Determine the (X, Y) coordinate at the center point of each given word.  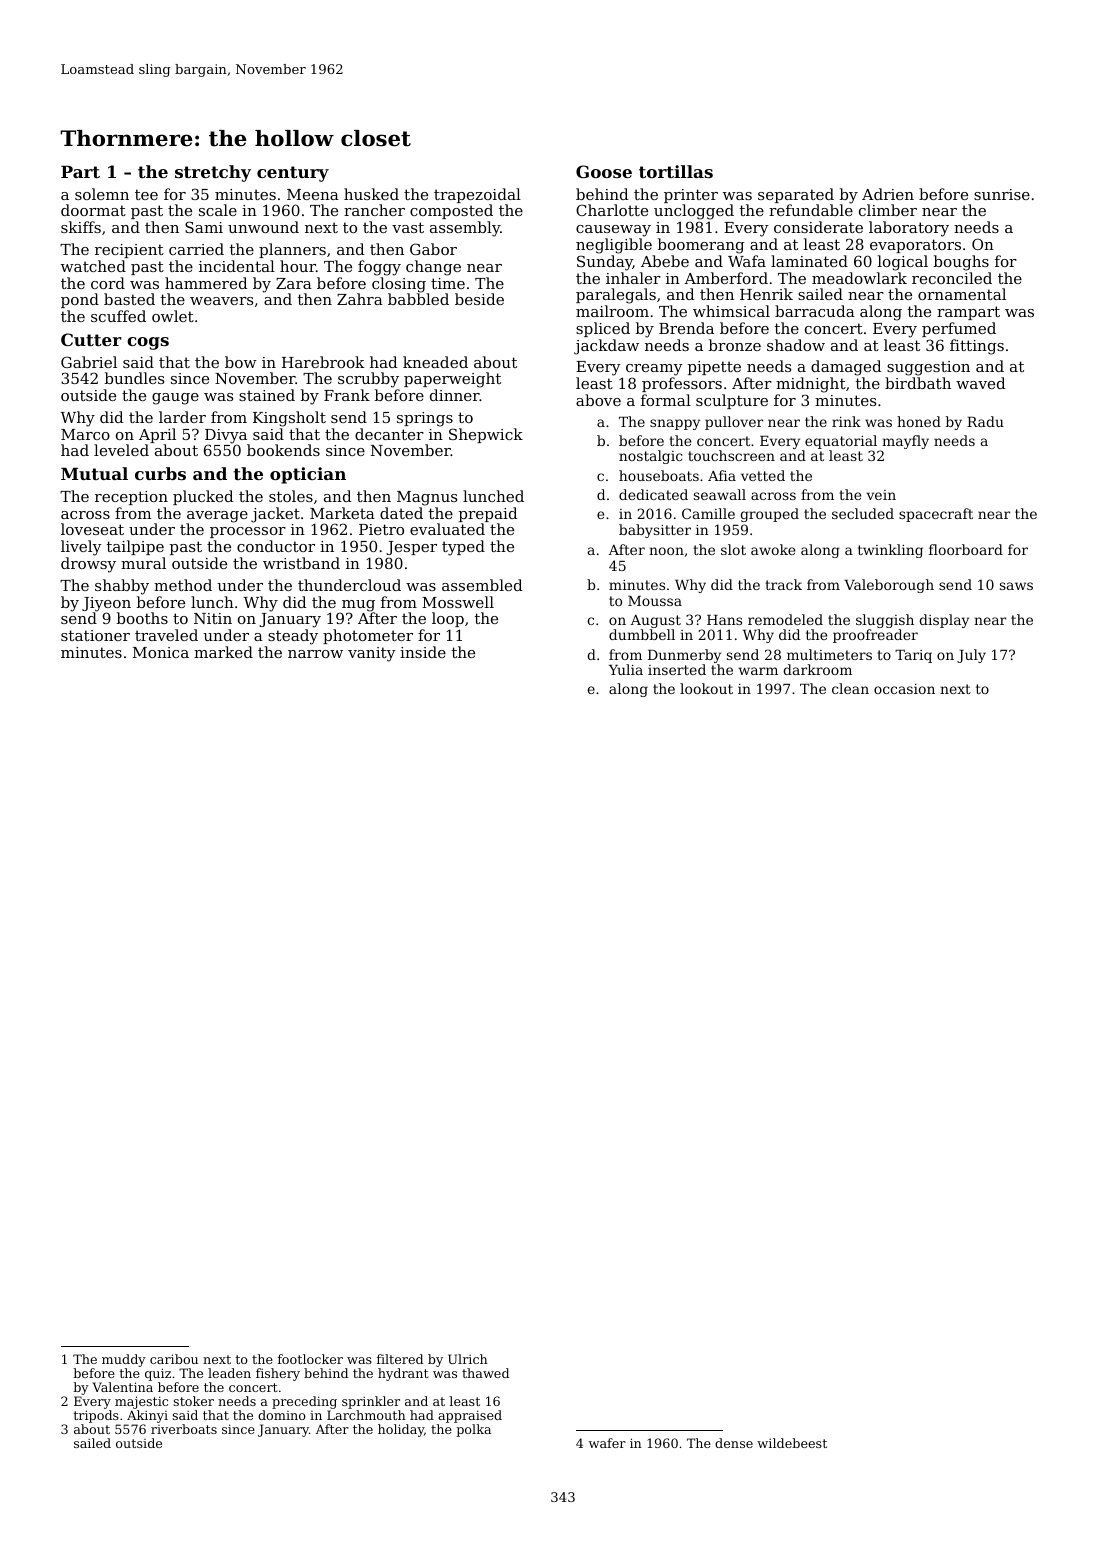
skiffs (81, 227)
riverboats (184, 1429)
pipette (714, 368)
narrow (315, 654)
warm (758, 671)
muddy (124, 1360)
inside (423, 652)
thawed (485, 1373)
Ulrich (468, 1359)
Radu (985, 421)
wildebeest (792, 1443)
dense (734, 1443)
